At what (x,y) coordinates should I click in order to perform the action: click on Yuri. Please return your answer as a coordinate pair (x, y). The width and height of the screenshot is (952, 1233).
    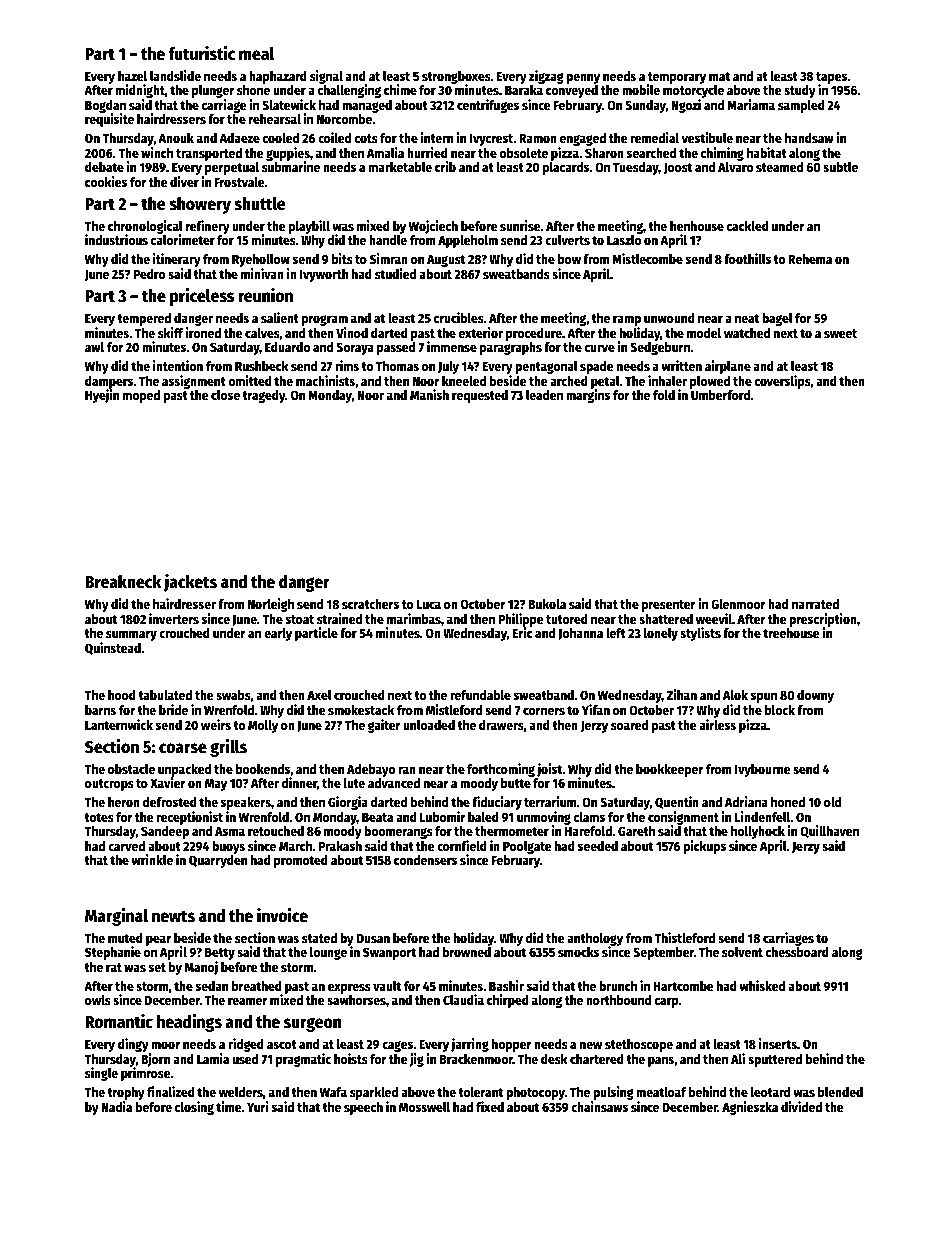
    Looking at the image, I should click on (258, 1106).
